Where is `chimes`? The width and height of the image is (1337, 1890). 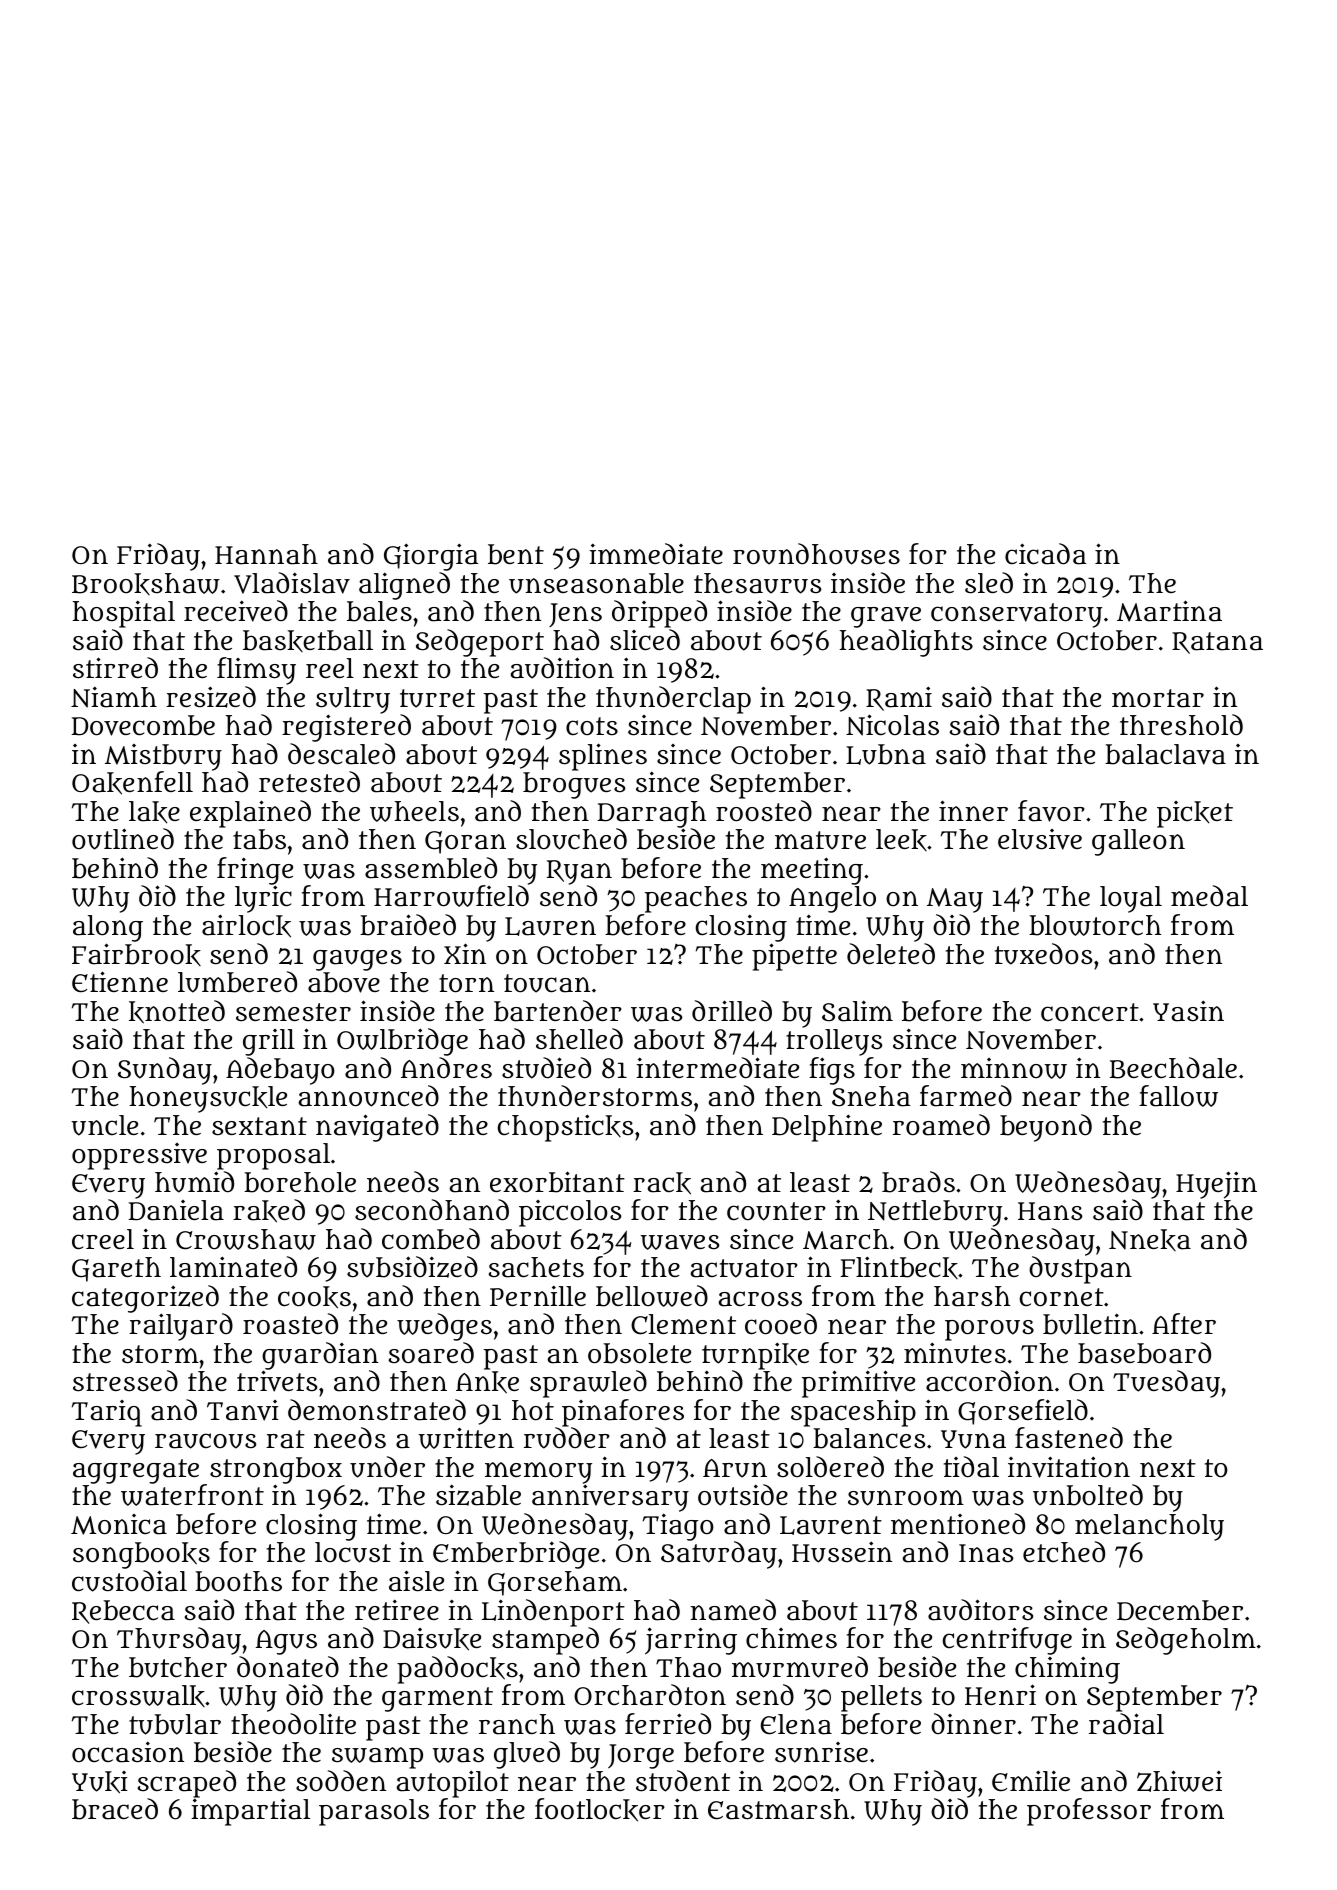 chimes is located at coordinates (791, 1638).
